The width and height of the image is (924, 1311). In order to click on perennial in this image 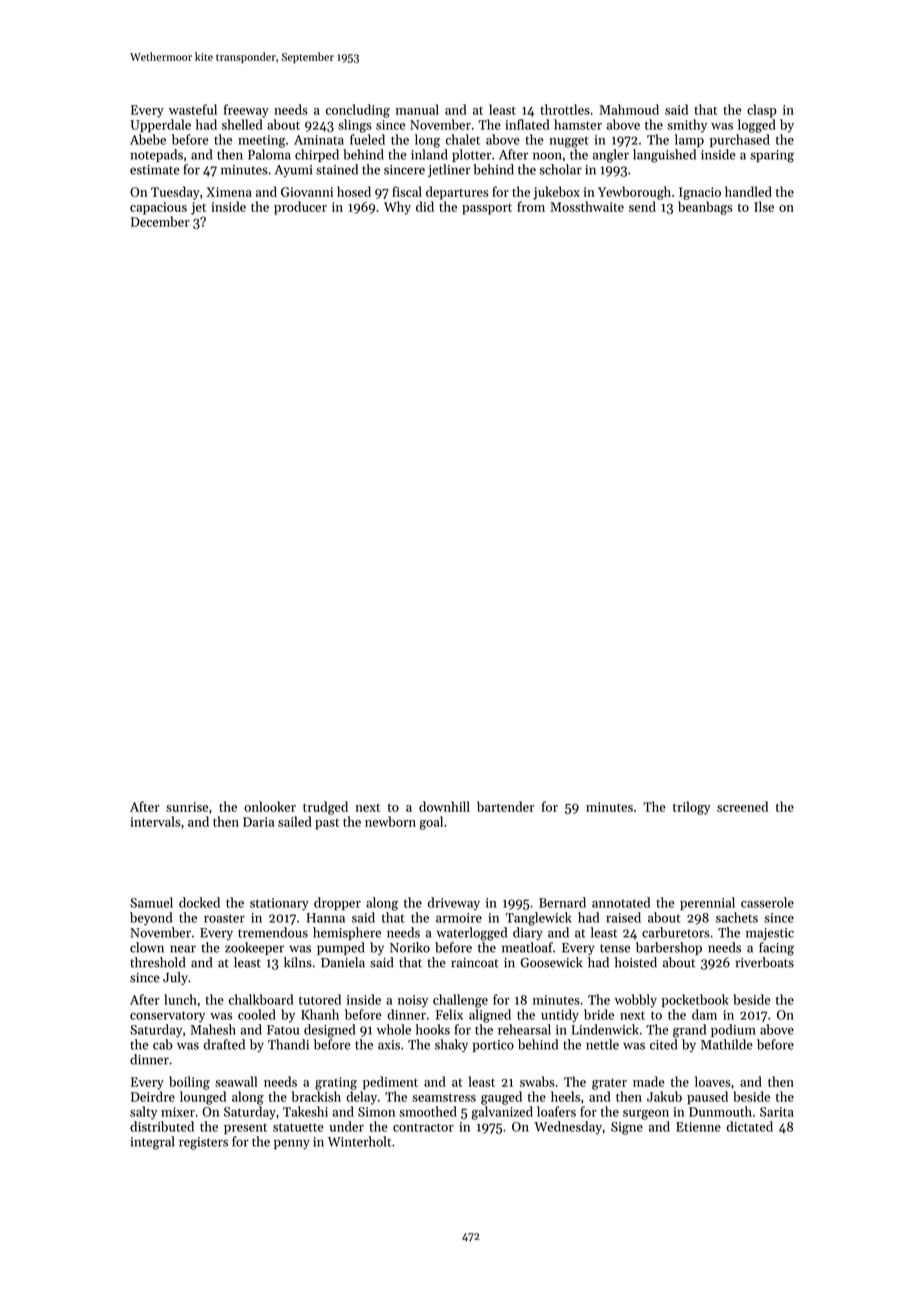, I will do `click(707, 904)`.
